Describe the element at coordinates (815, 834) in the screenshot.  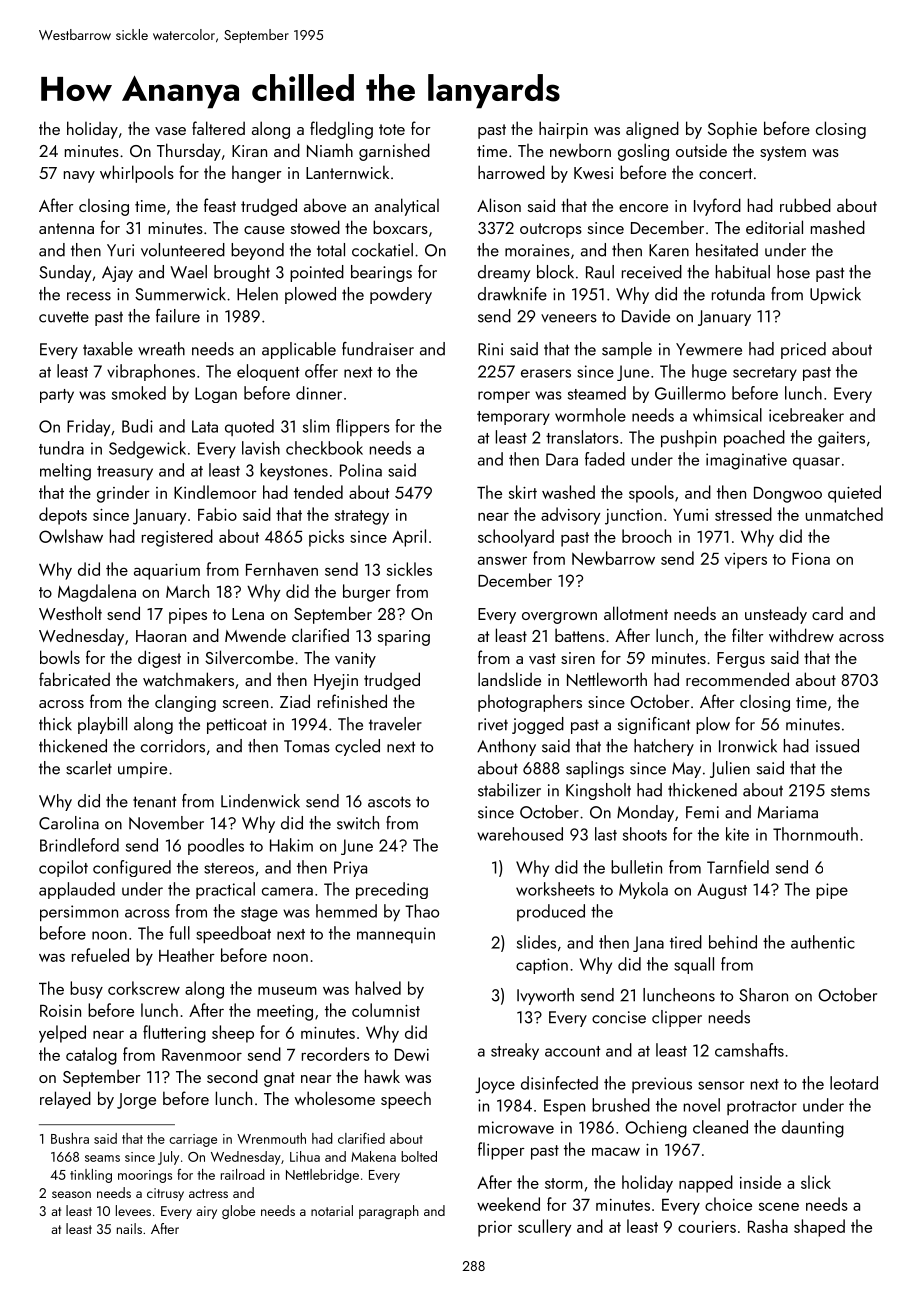
I see `Thornmouth` at that location.
